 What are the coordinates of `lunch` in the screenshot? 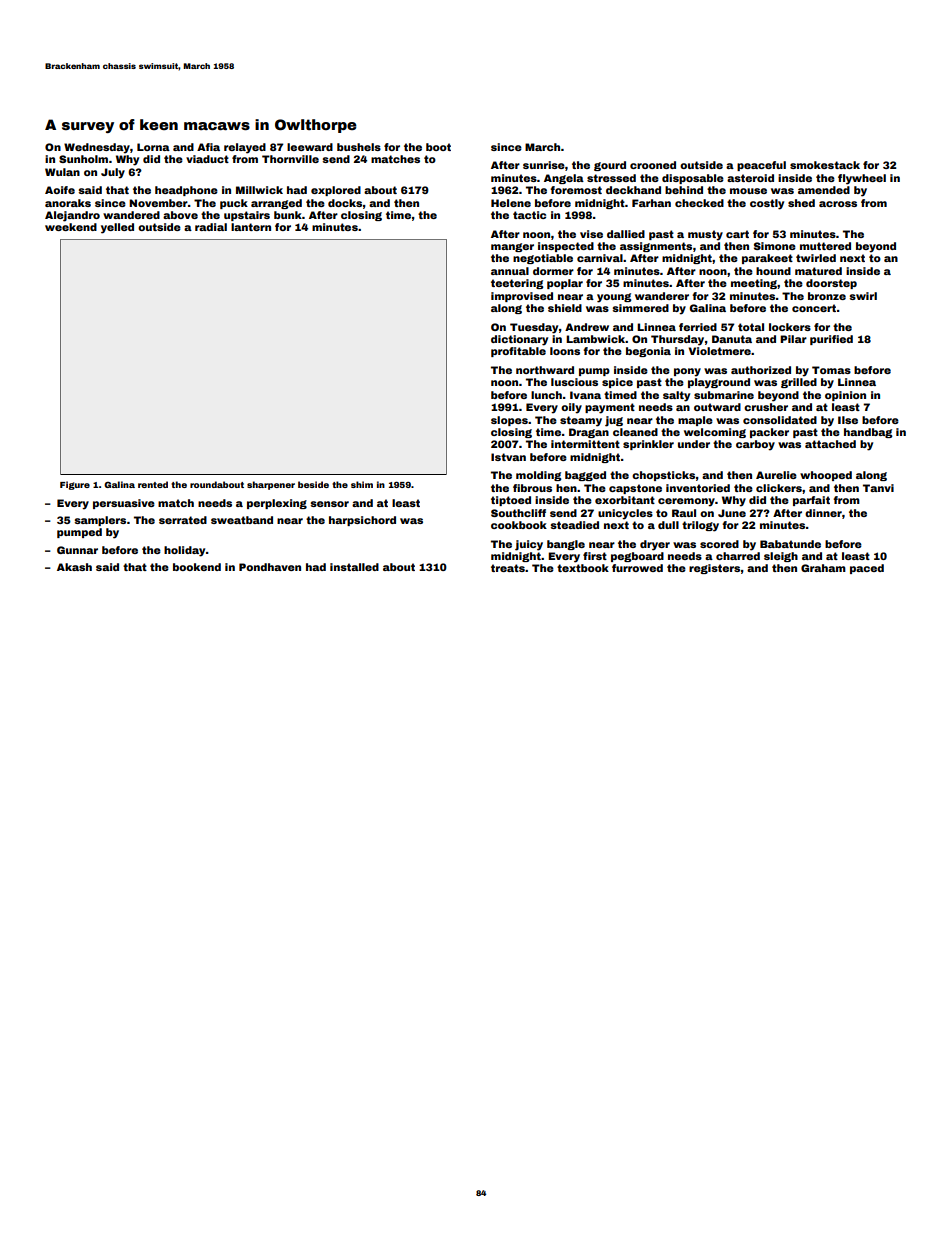 It's located at (546, 395).
